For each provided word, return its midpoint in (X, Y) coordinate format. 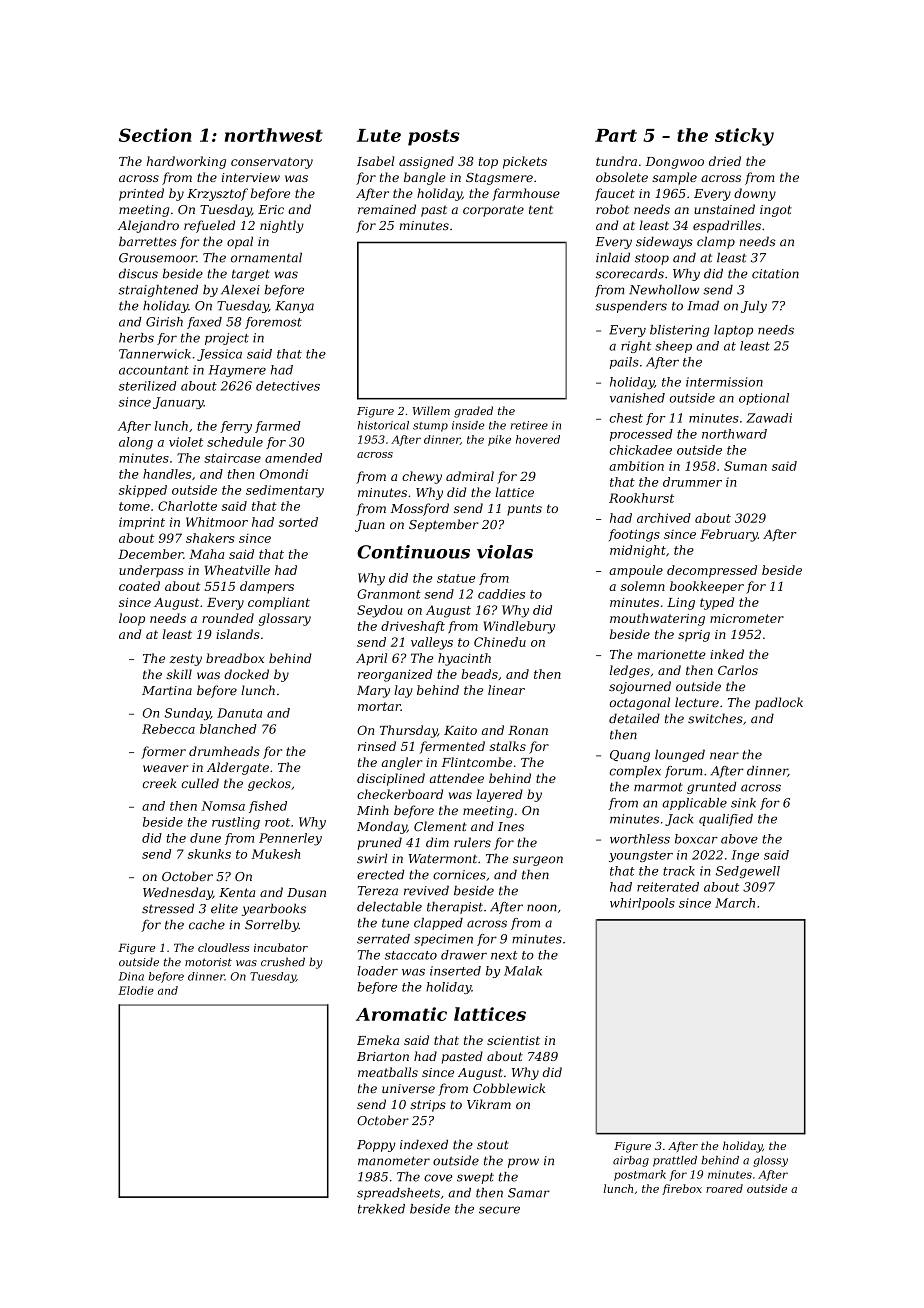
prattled (675, 1161)
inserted (455, 971)
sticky (744, 137)
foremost (273, 323)
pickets (525, 162)
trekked (381, 1209)
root (277, 822)
